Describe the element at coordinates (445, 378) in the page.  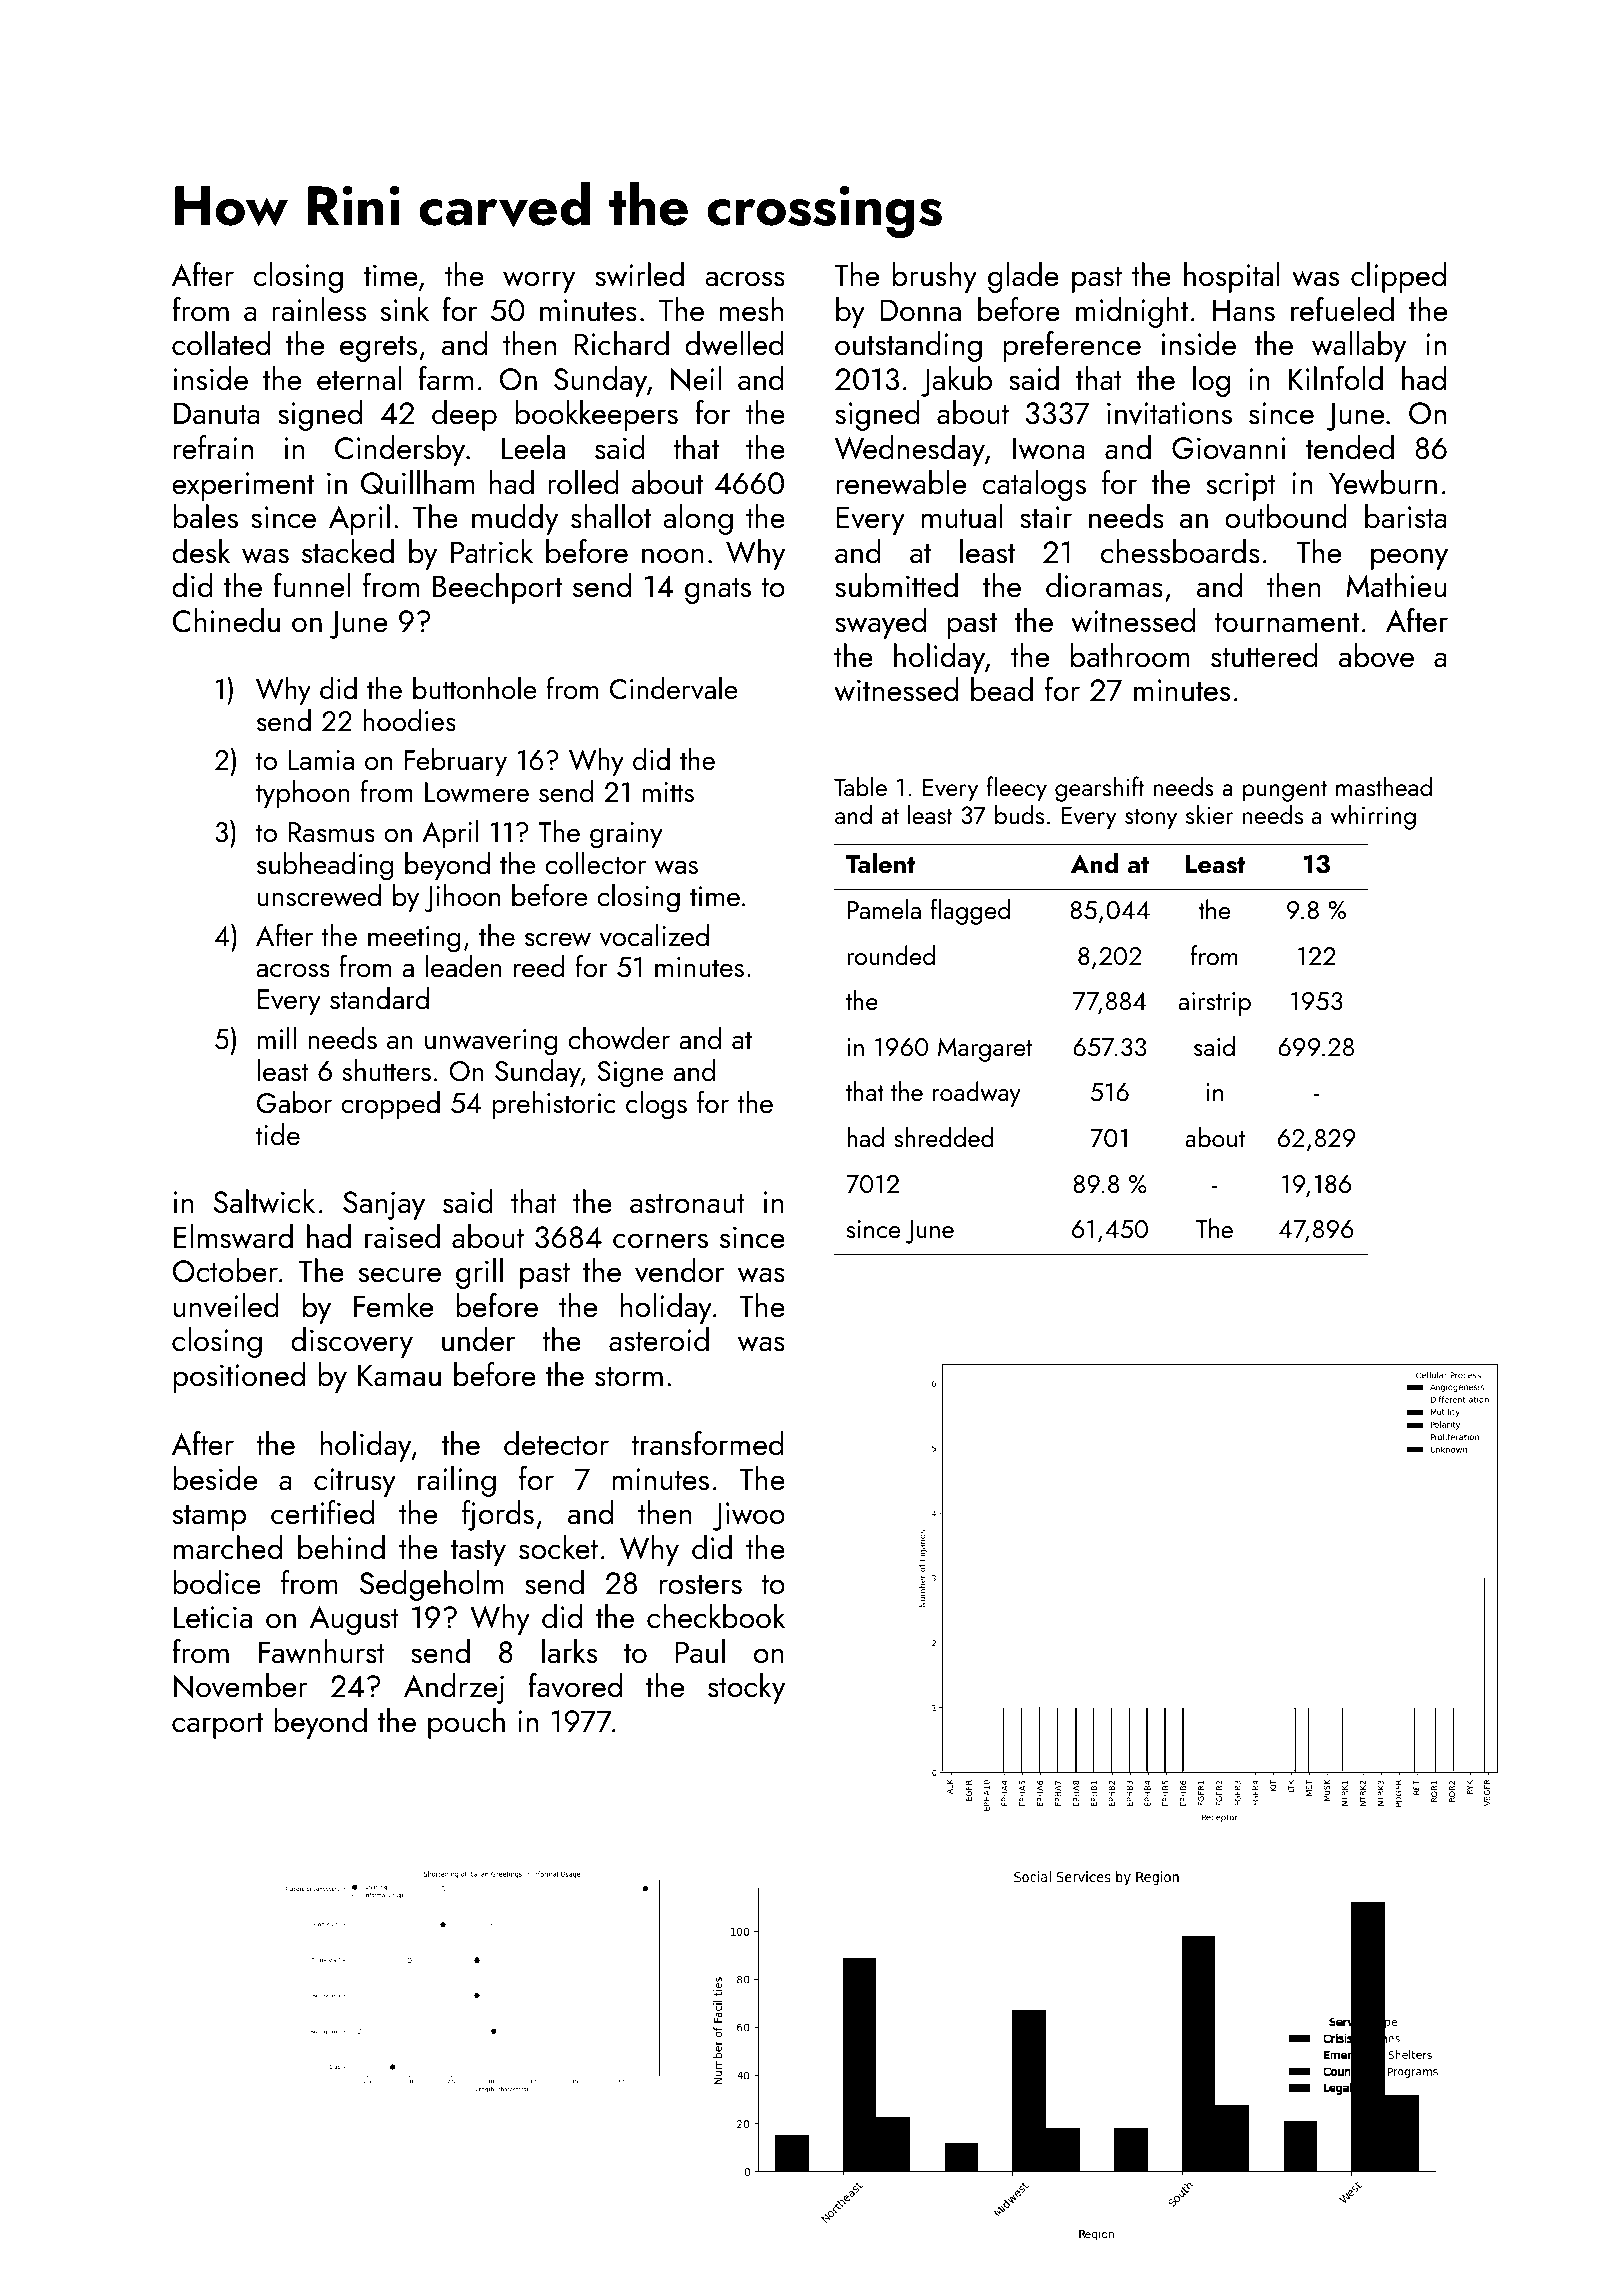
I see `farm` at that location.
